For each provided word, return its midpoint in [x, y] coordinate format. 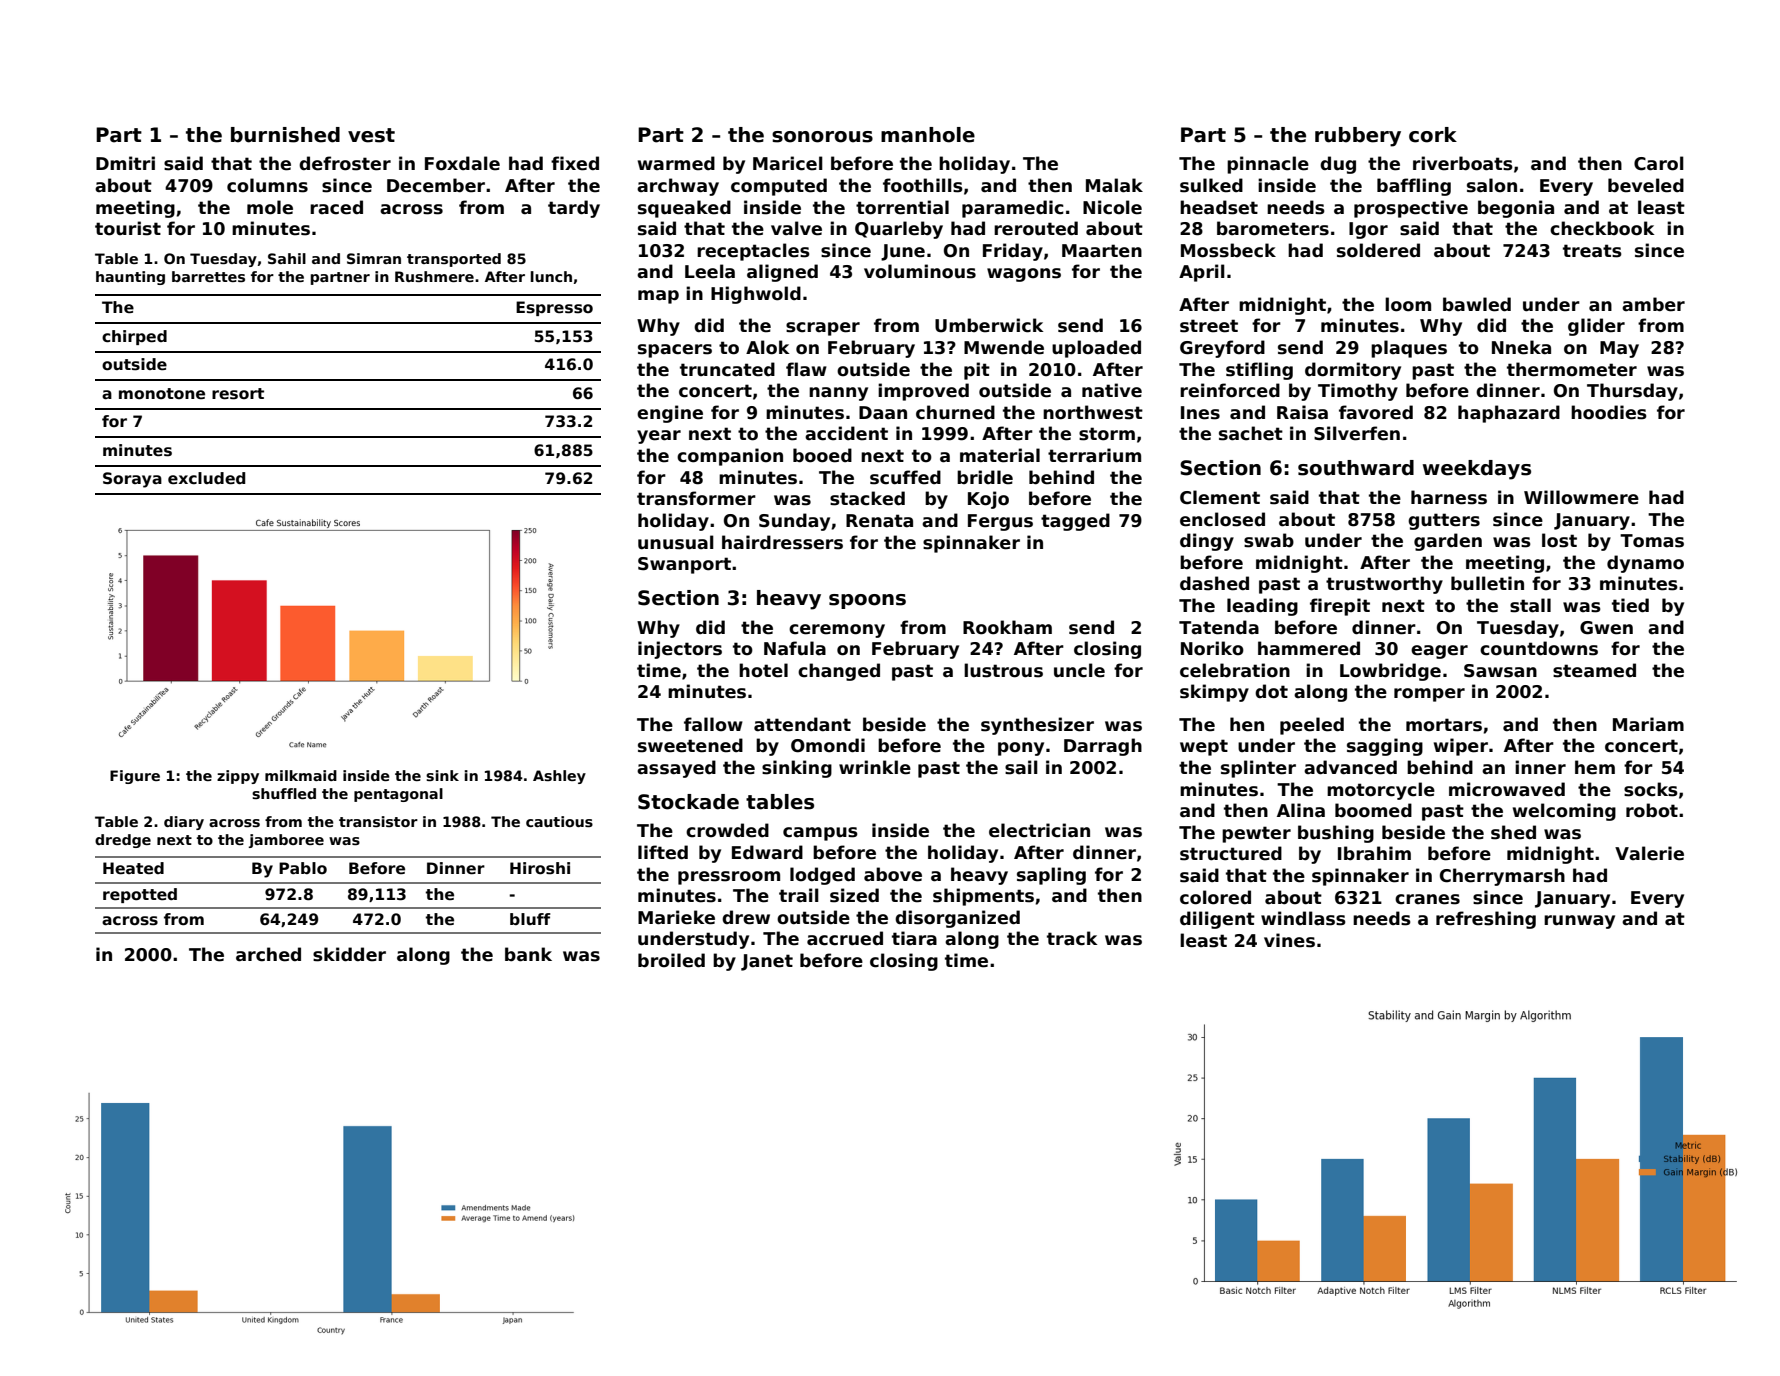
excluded [206, 478]
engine [670, 414]
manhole [928, 135]
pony [1021, 749]
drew [746, 917]
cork [1433, 135]
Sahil [287, 258]
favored [1376, 412]
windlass [1303, 918]
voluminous [920, 271]
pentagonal [398, 795]
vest [371, 135]
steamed [1594, 670]
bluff [530, 919]
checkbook [1602, 228]
